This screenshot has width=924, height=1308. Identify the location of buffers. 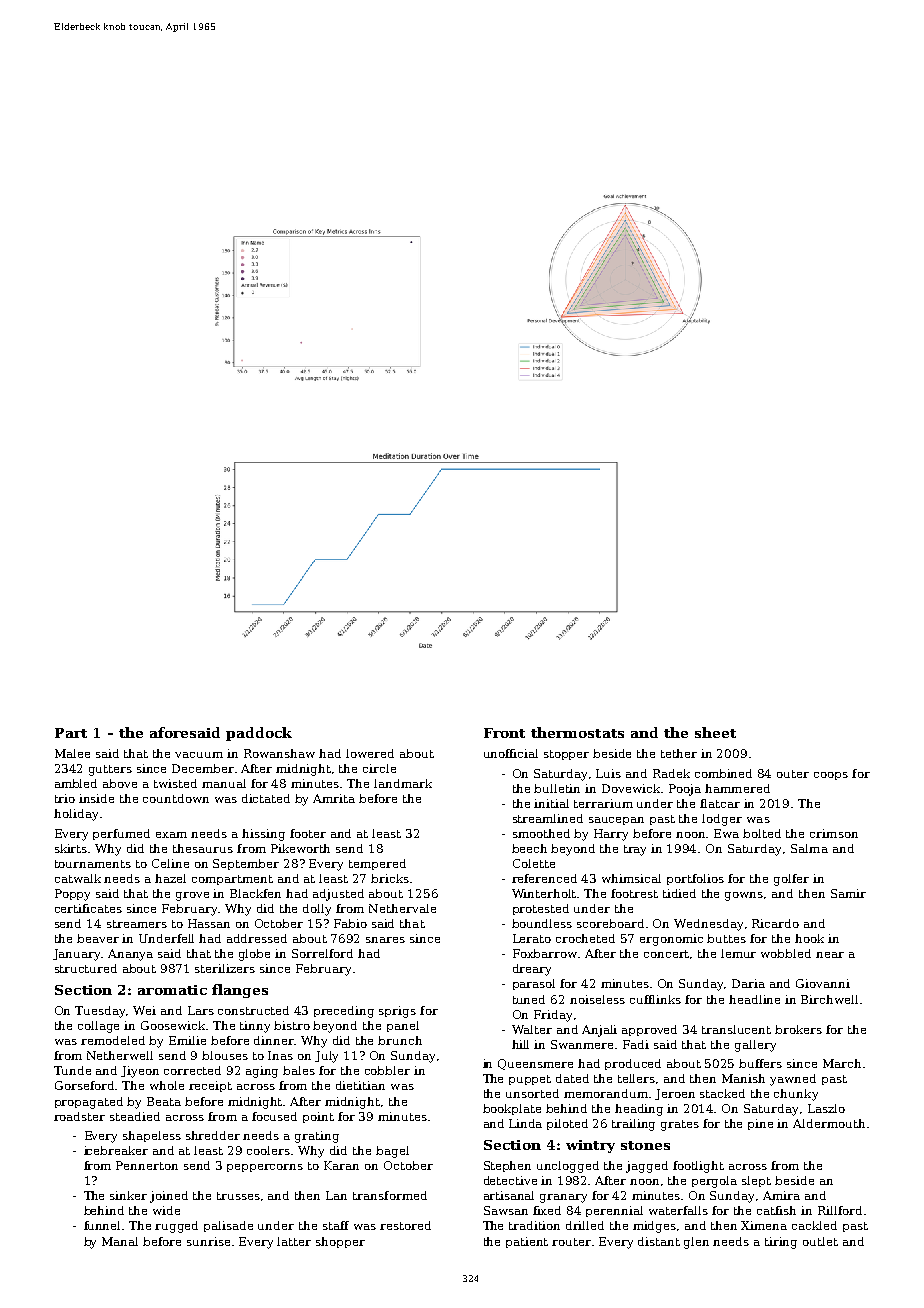
(760, 1063).
